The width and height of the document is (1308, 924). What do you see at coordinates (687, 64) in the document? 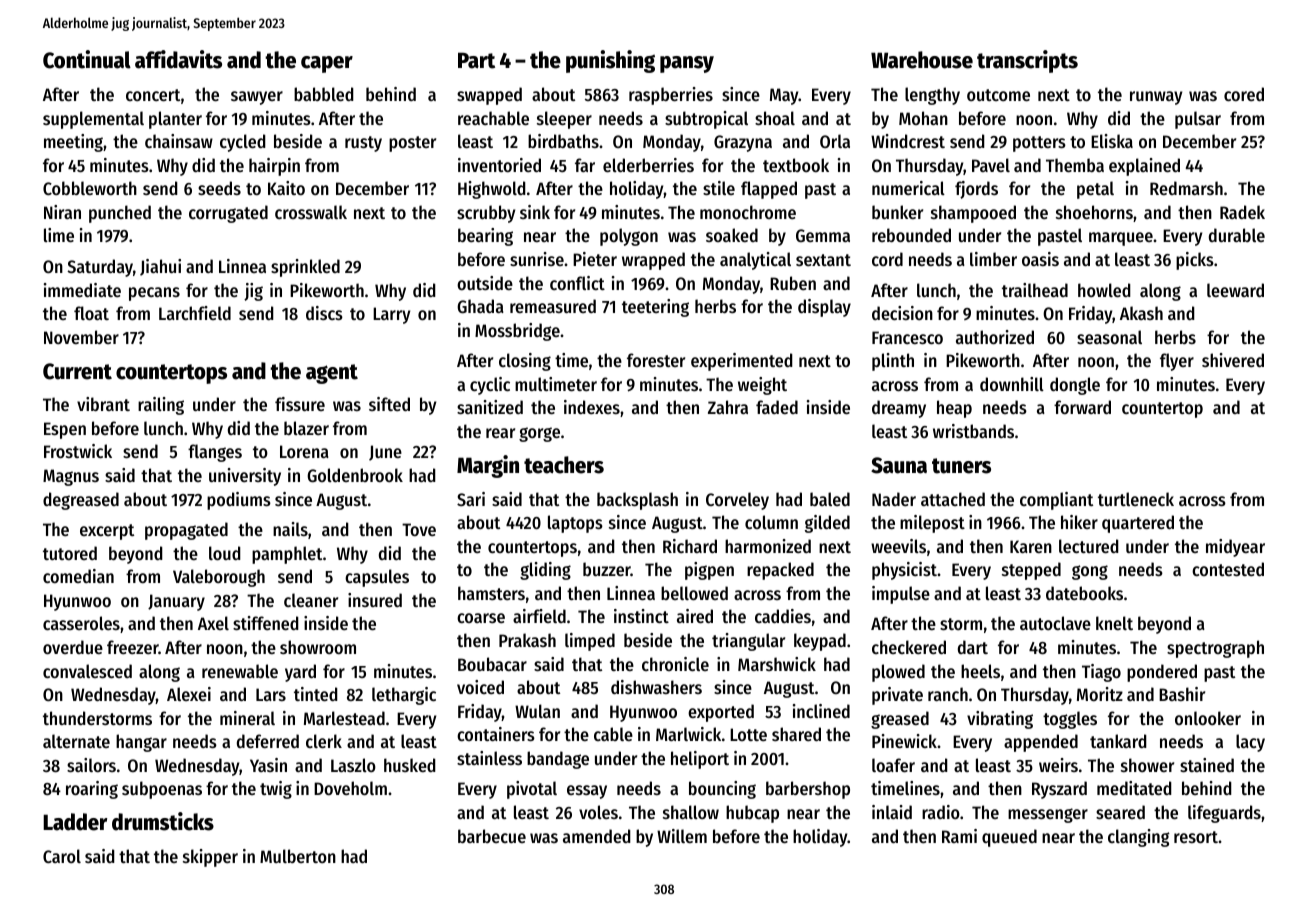
I see `pansy` at bounding box center [687, 64].
